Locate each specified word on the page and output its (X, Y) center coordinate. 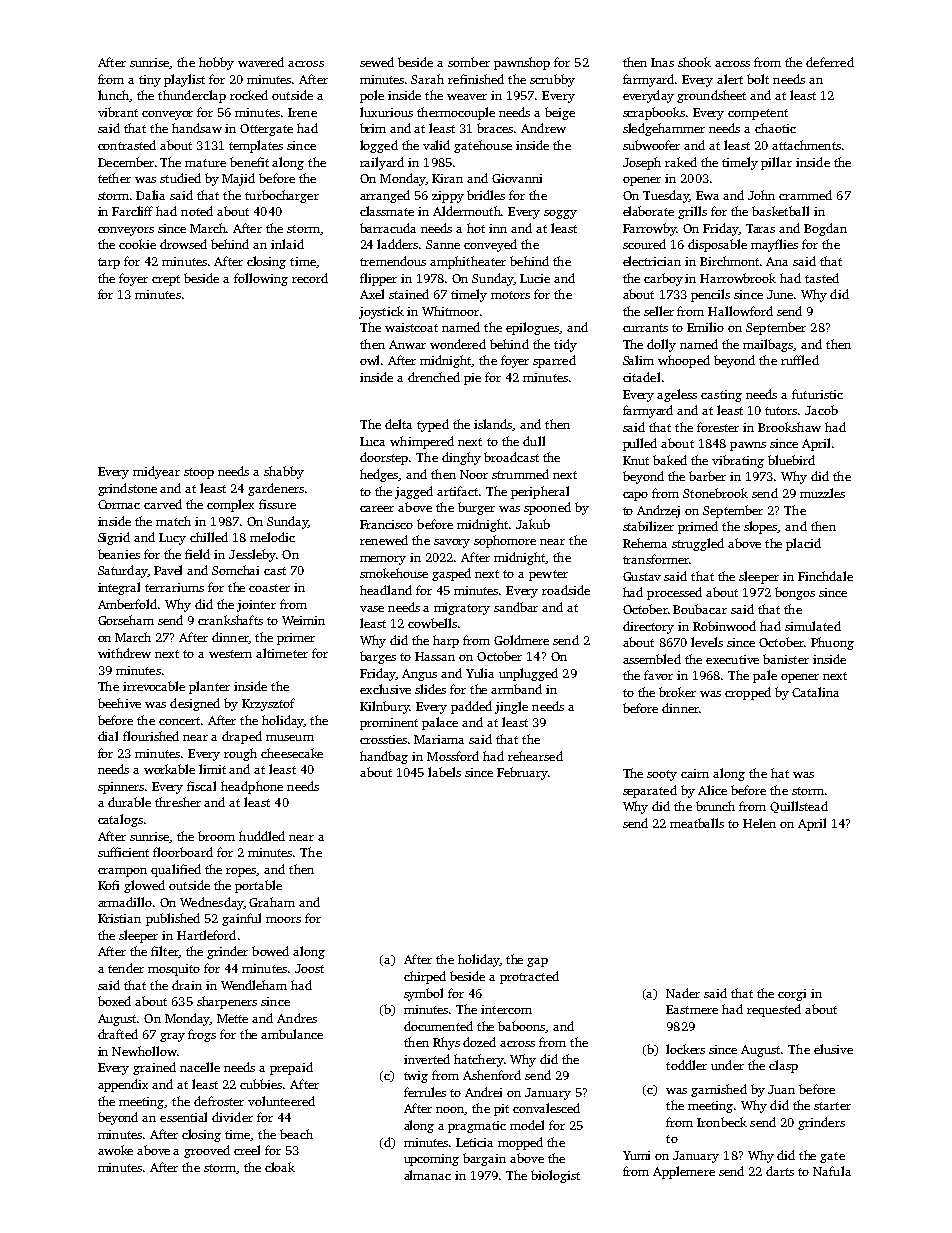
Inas (662, 62)
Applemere (684, 1172)
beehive (119, 703)
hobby (216, 63)
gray (172, 1037)
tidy (565, 345)
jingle (511, 707)
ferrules (425, 1092)
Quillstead (799, 807)
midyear (156, 472)
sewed (377, 62)
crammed (805, 195)
